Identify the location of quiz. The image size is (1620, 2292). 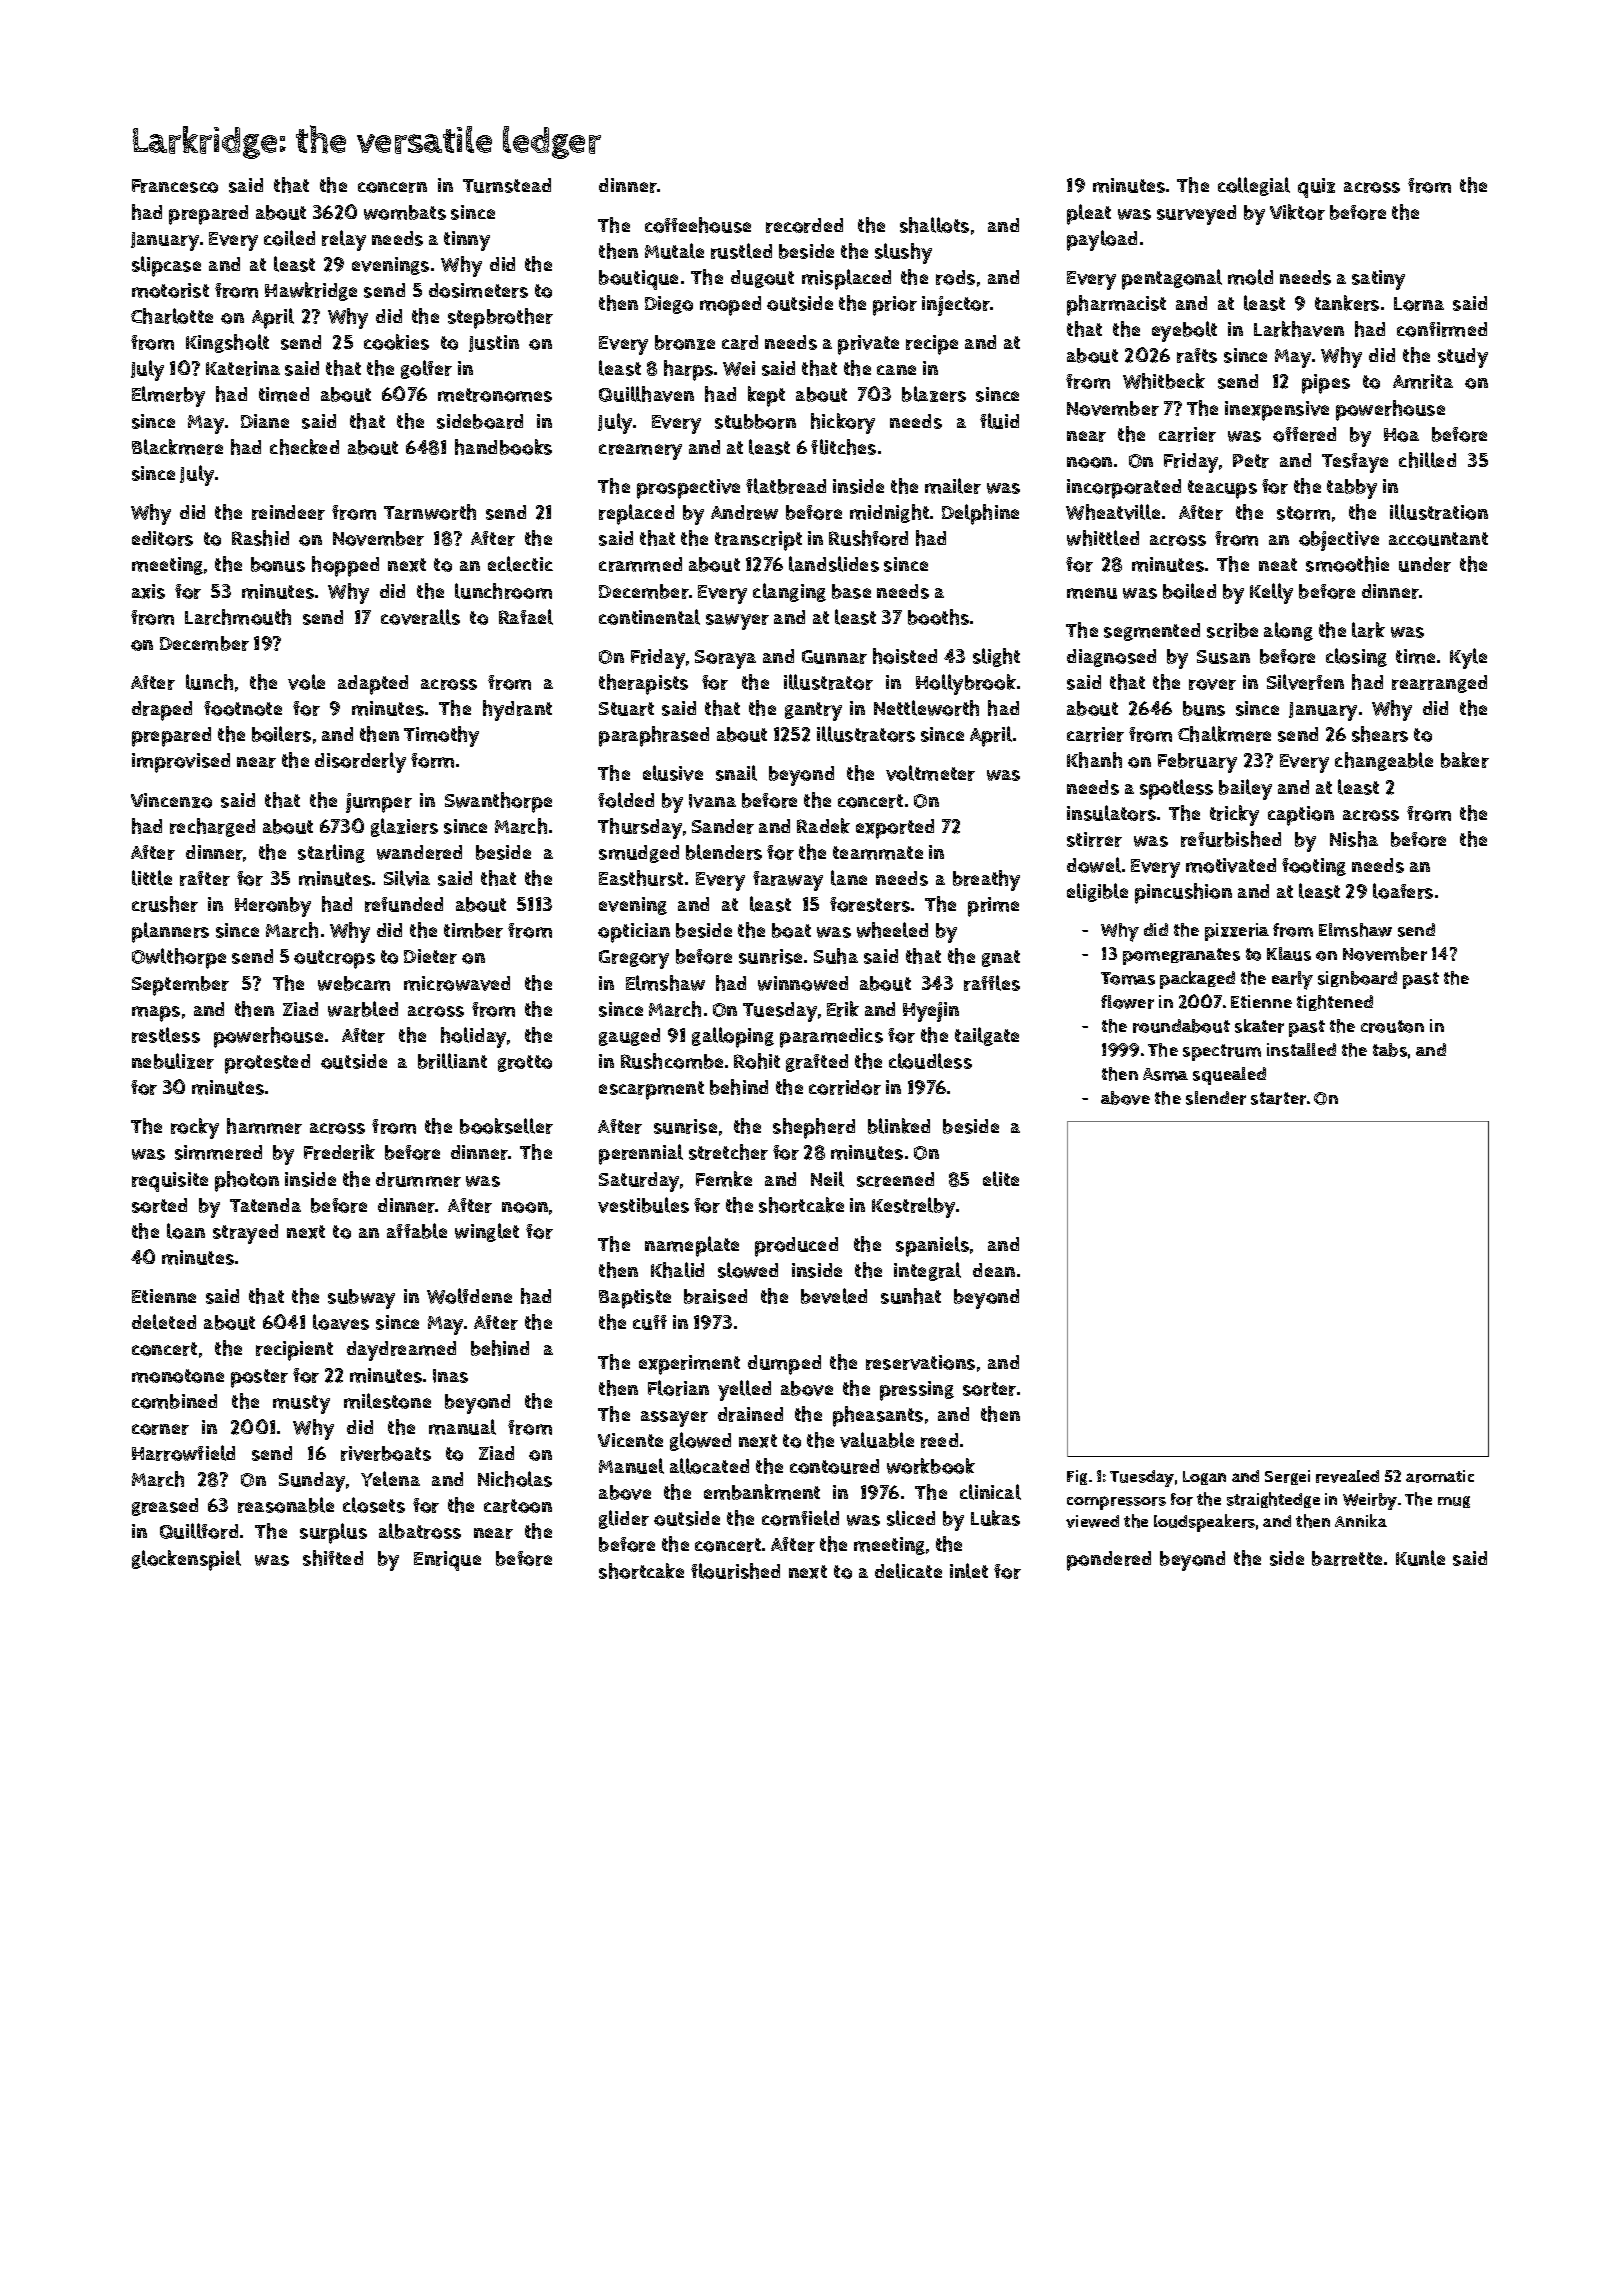
(1316, 188).
